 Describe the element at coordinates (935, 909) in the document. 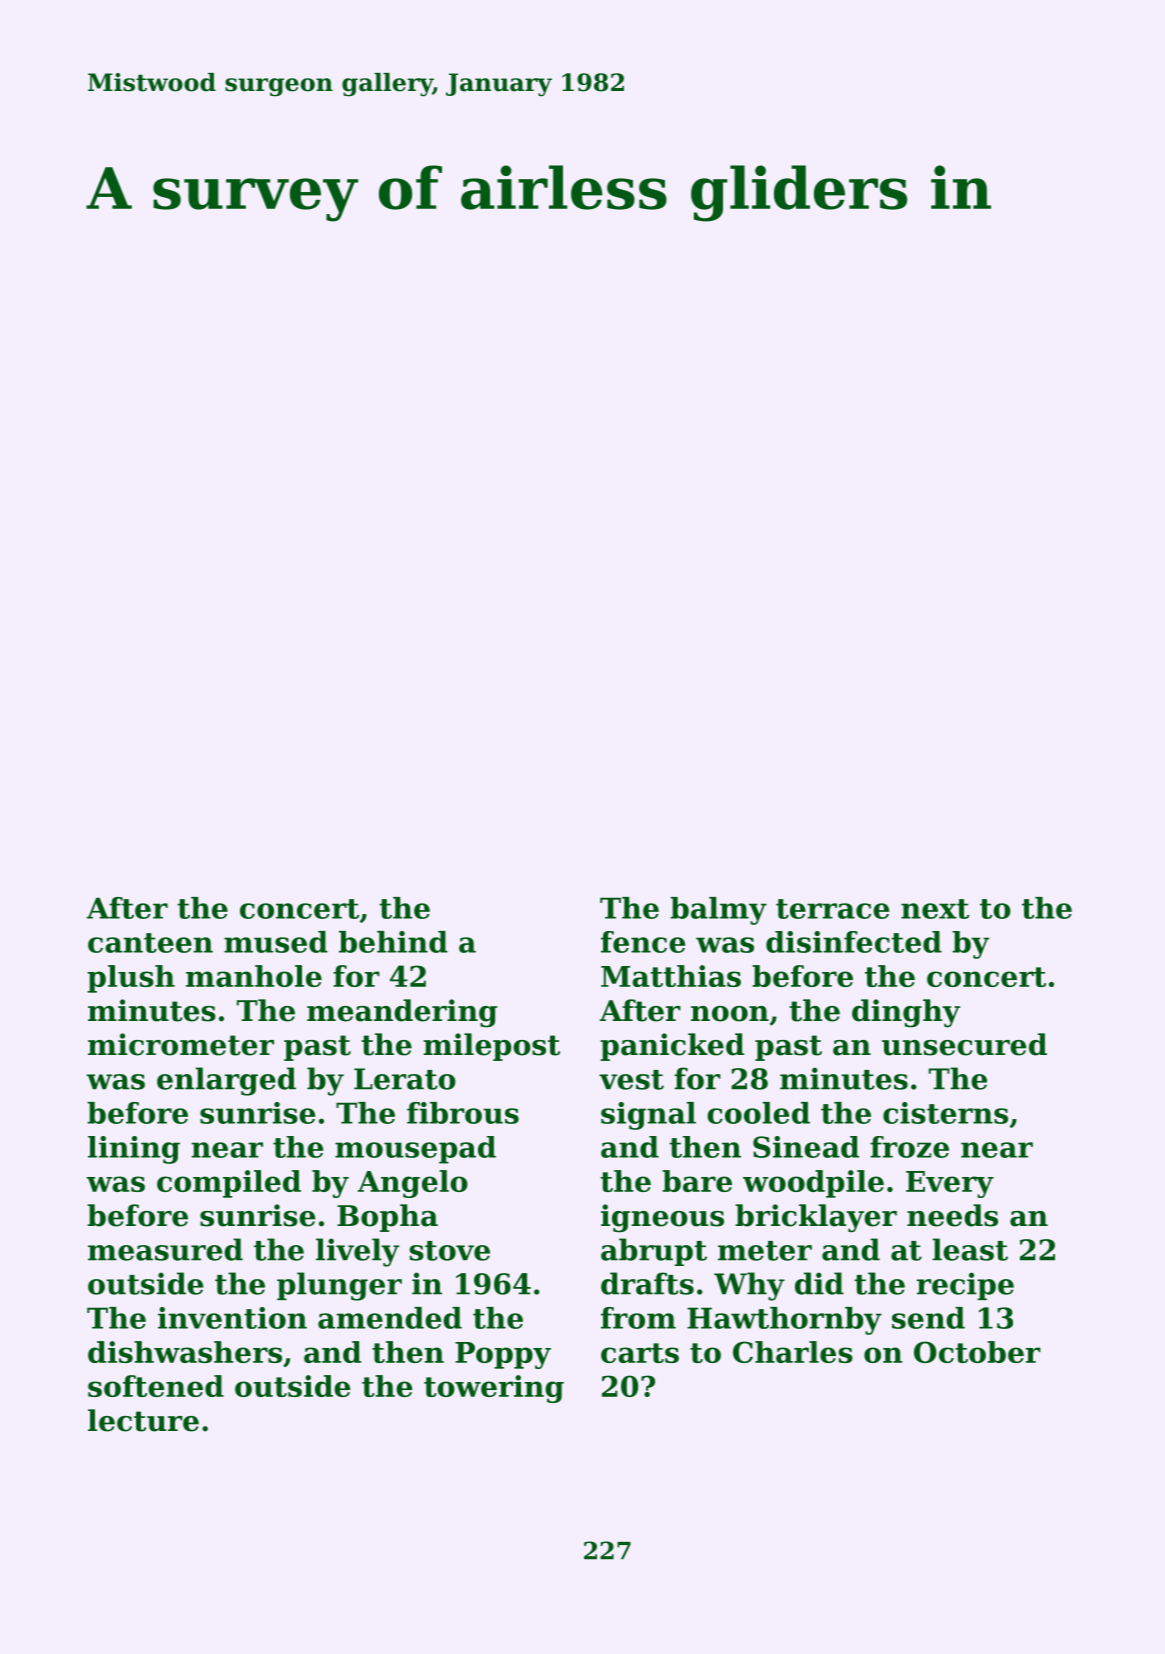

I see `next` at that location.
